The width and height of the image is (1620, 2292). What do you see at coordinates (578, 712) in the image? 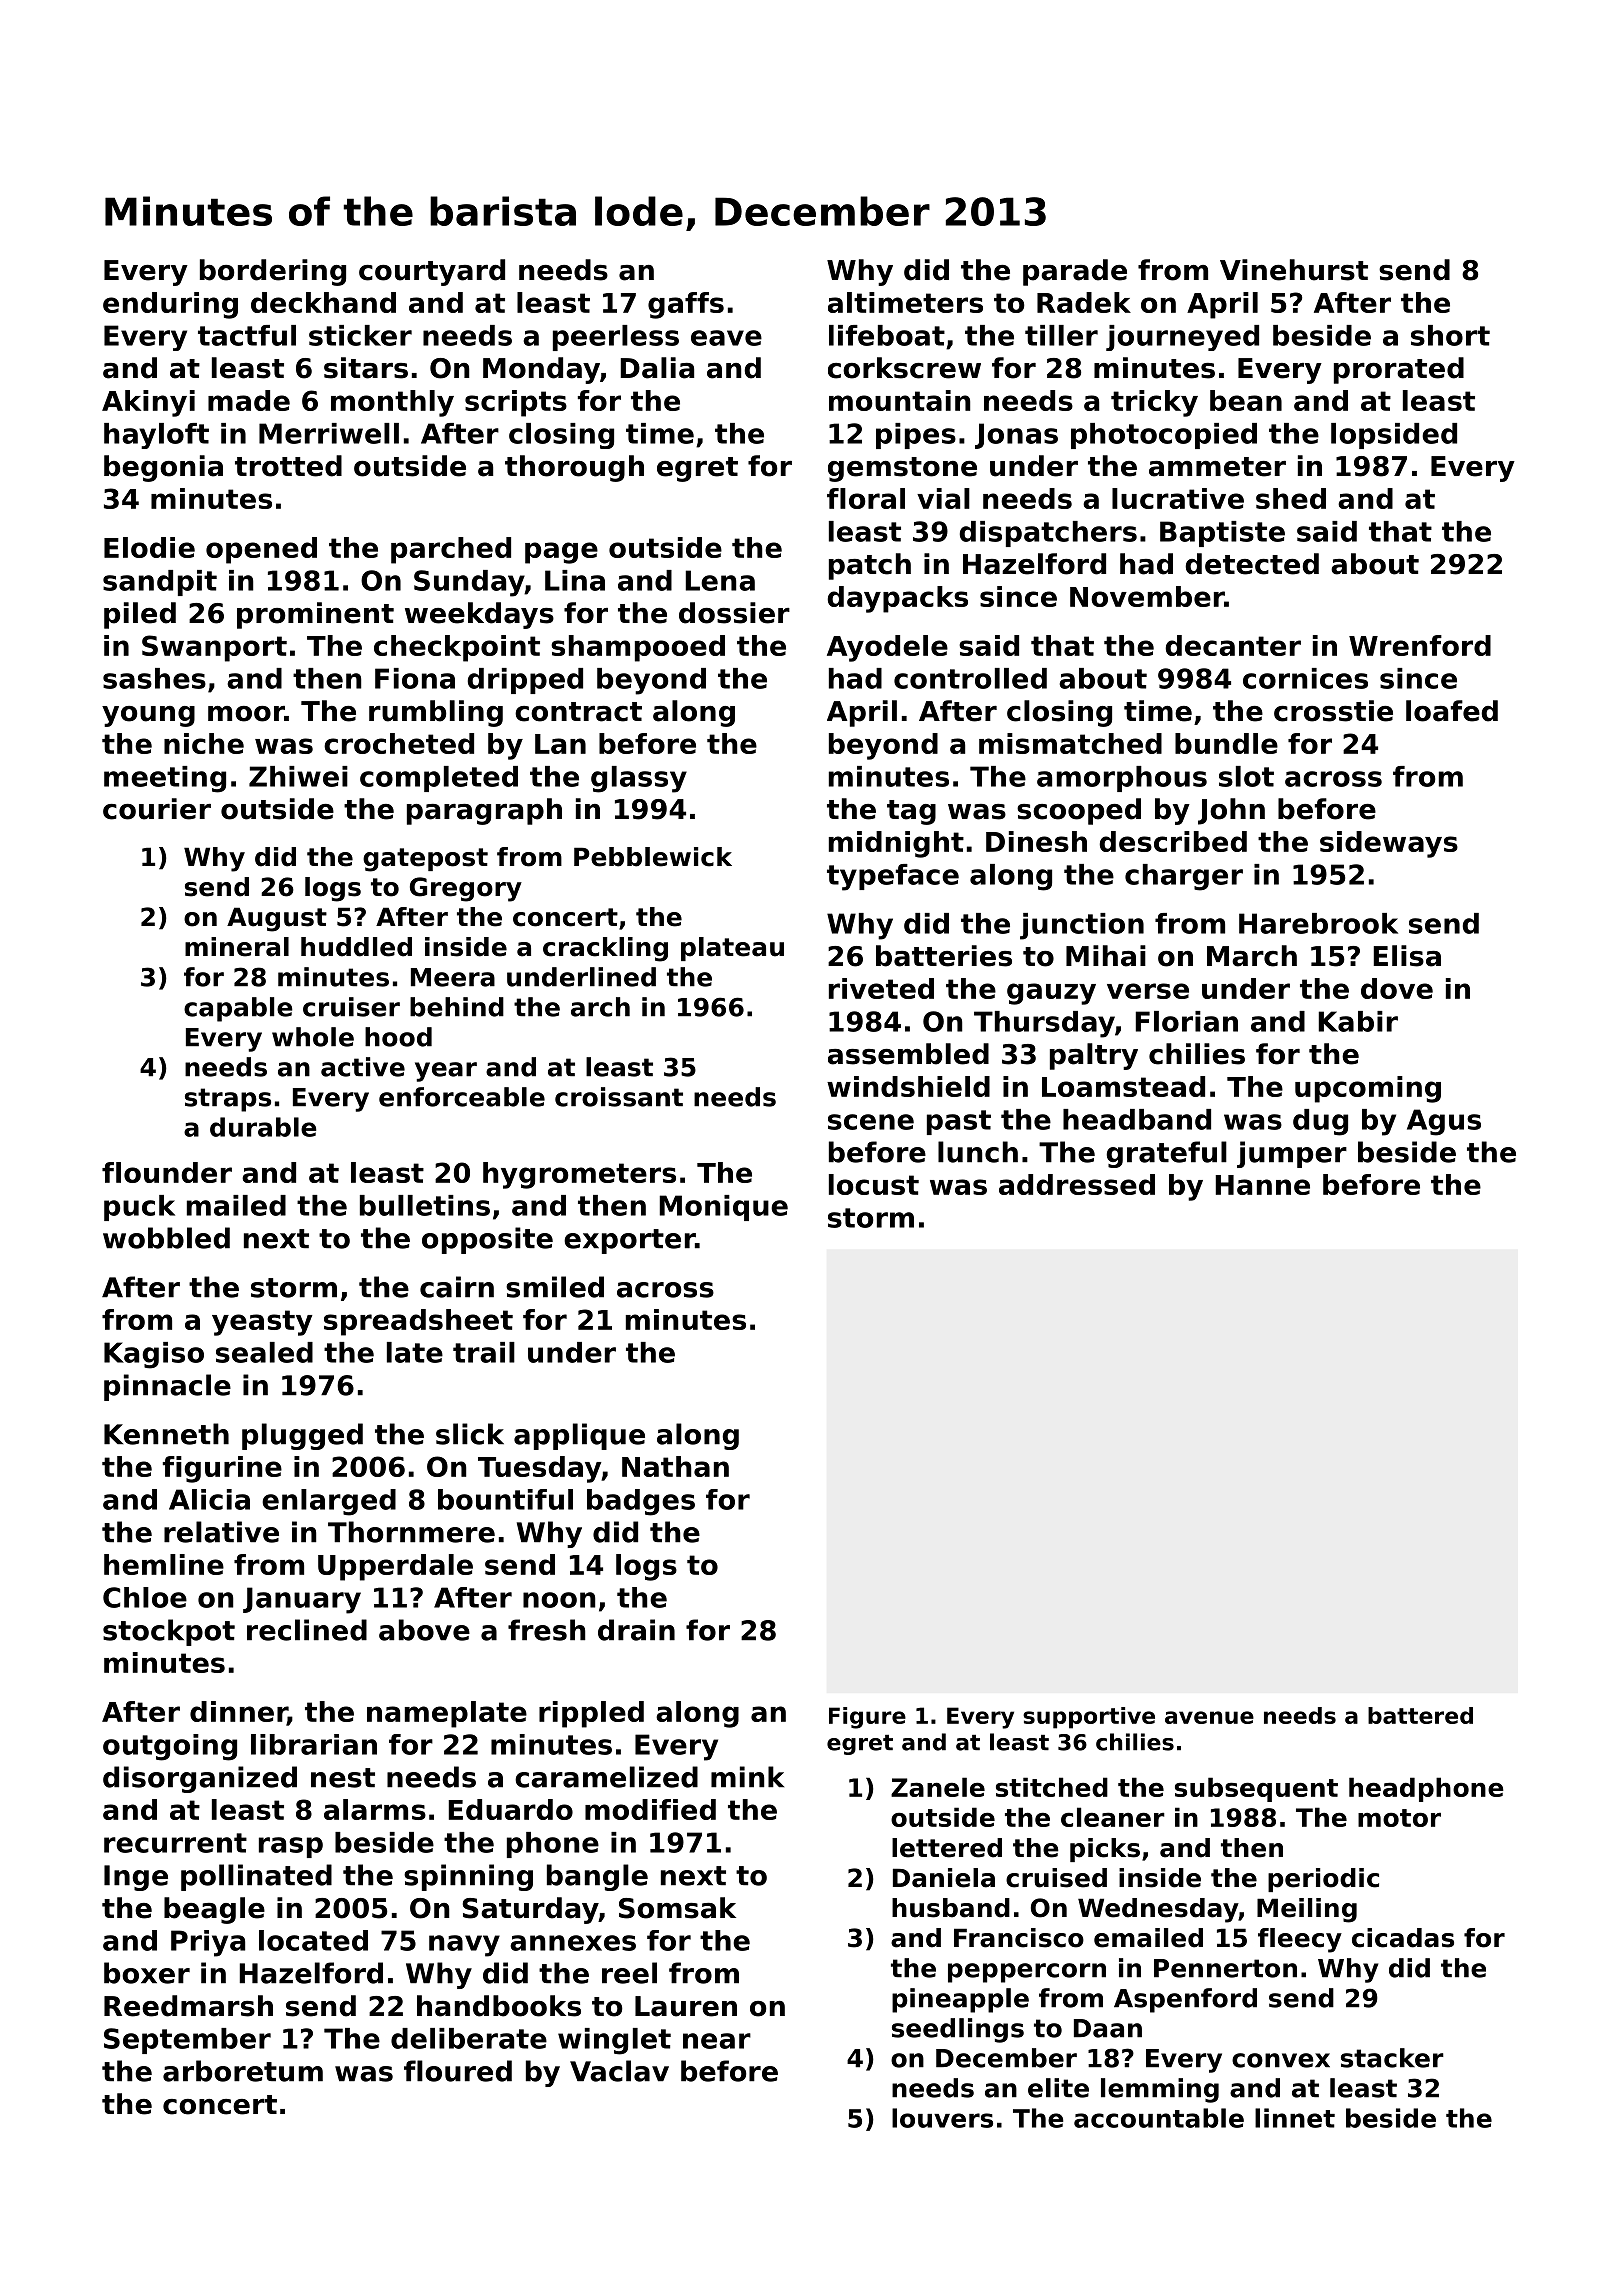
I see `contract` at bounding box center [578, 712].
